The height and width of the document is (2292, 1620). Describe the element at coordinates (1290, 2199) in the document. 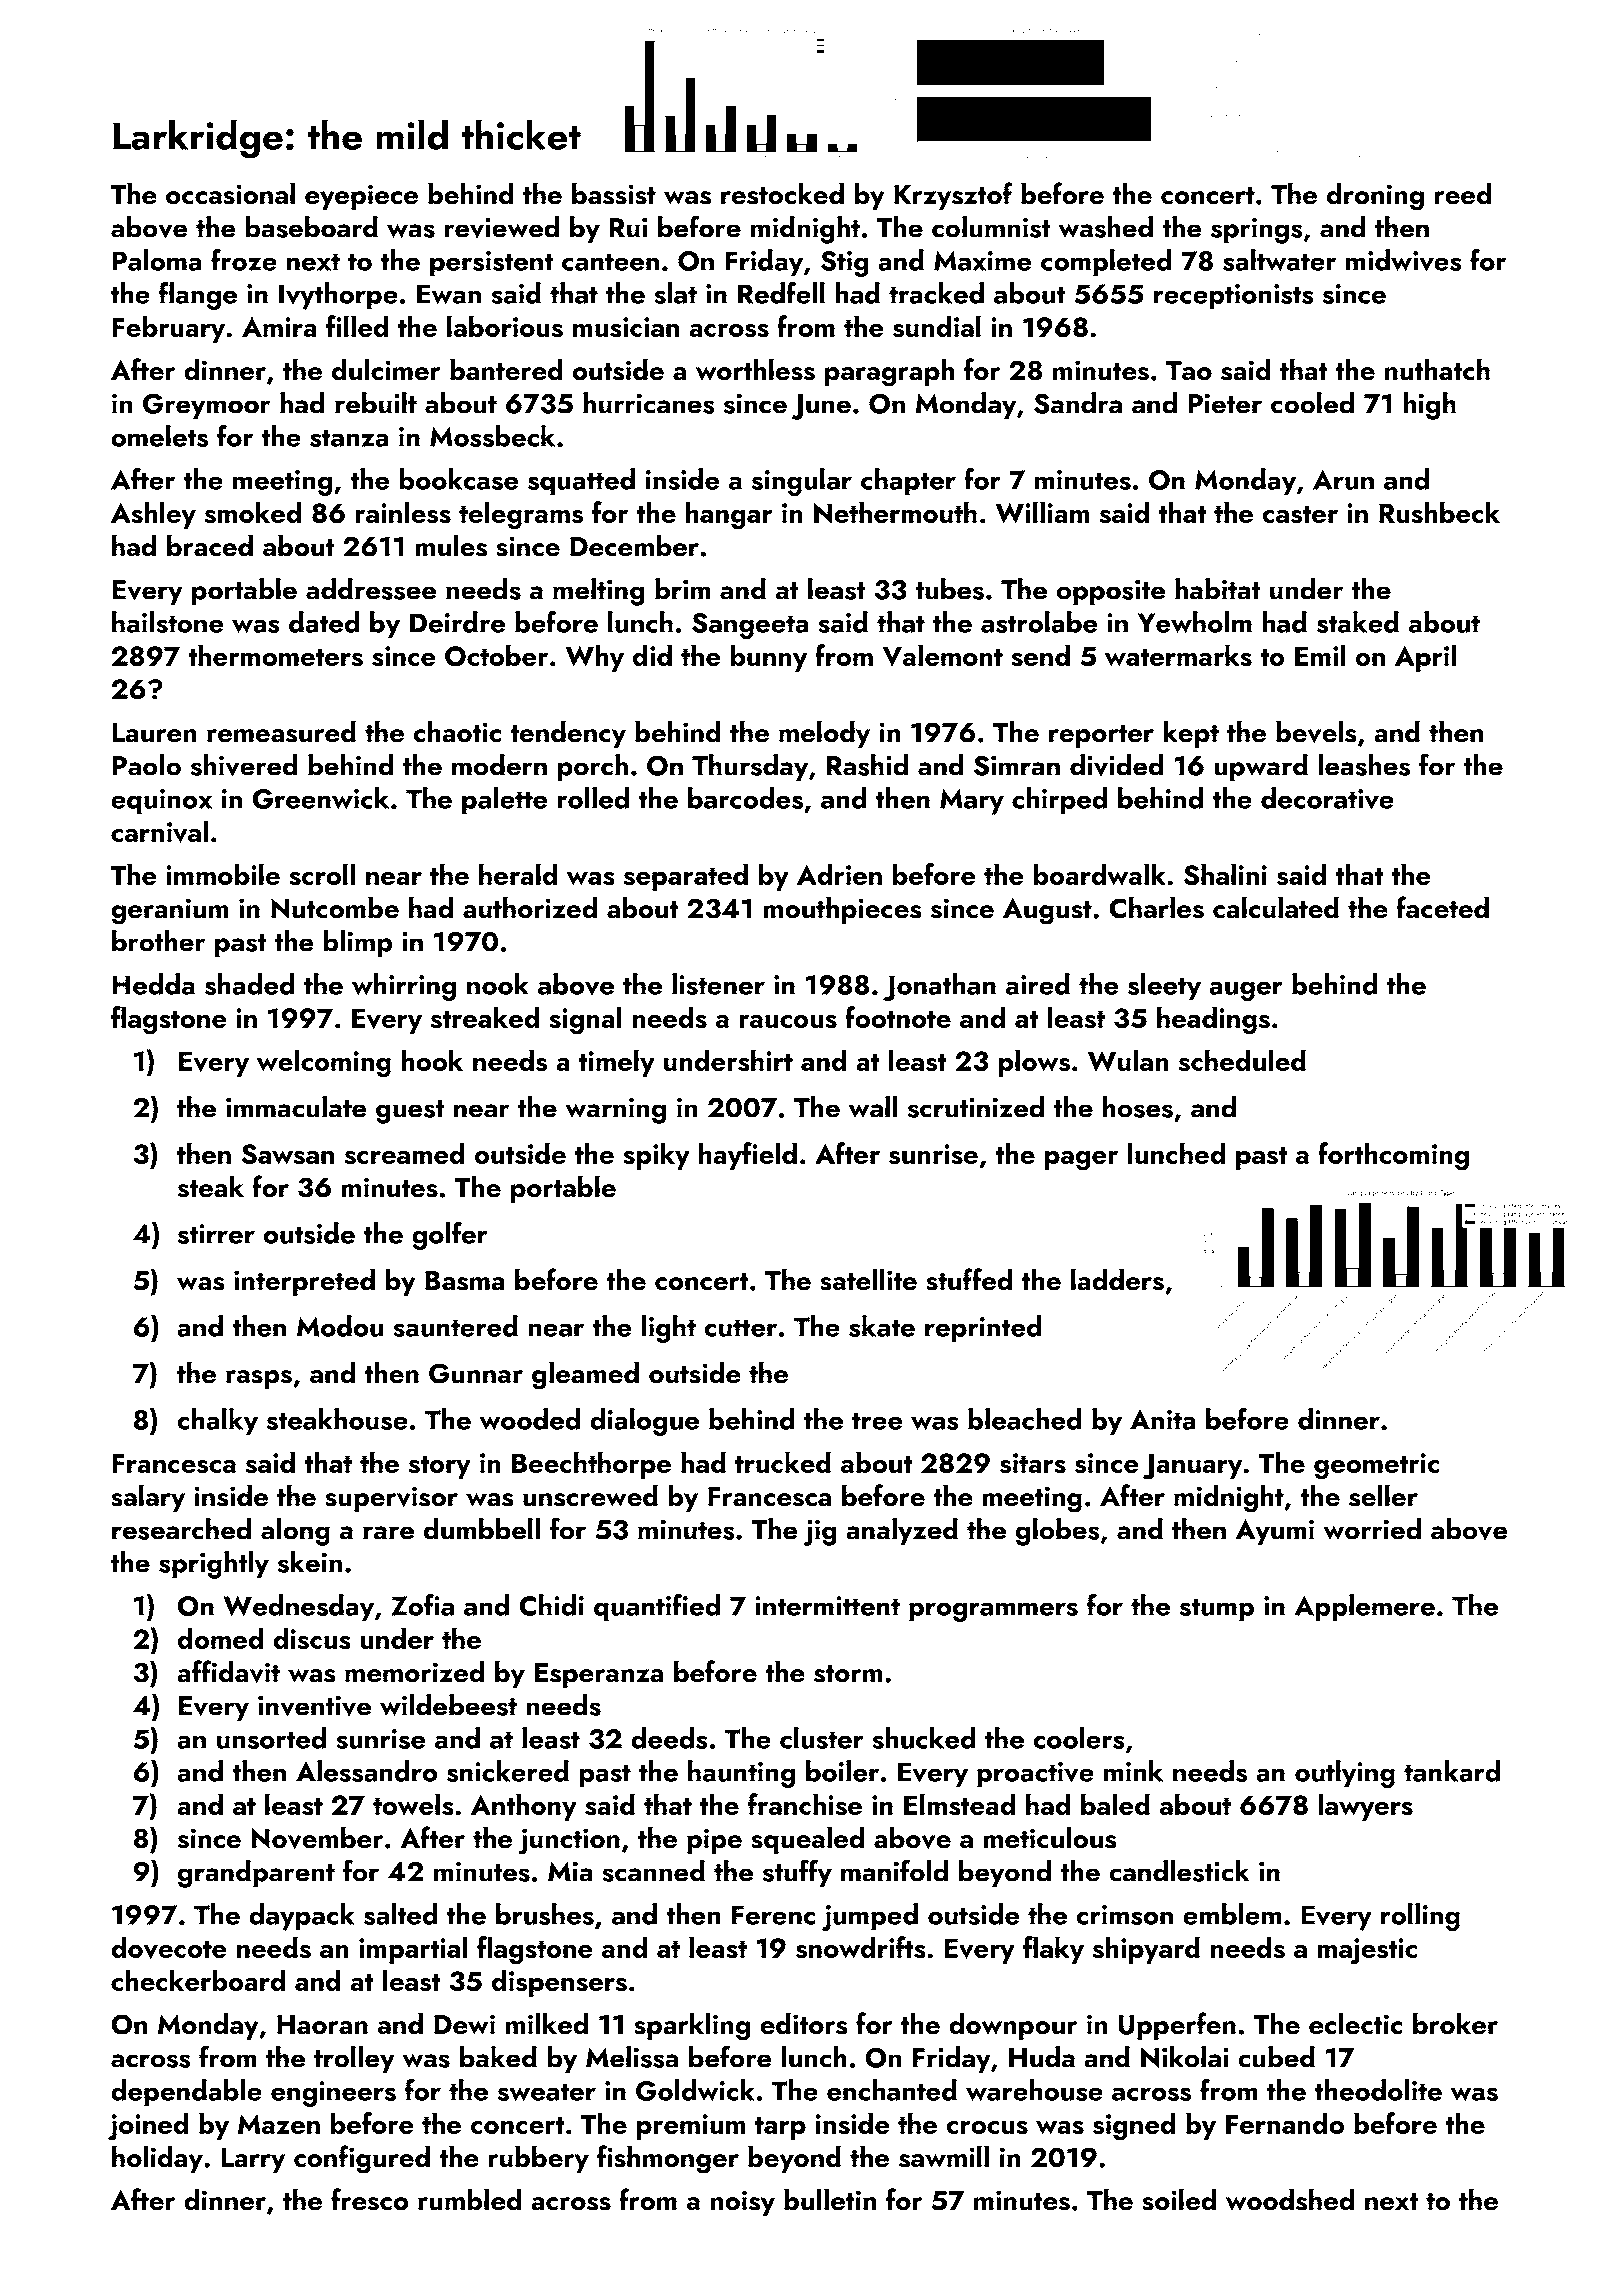

I see `woodshed` at that location.
